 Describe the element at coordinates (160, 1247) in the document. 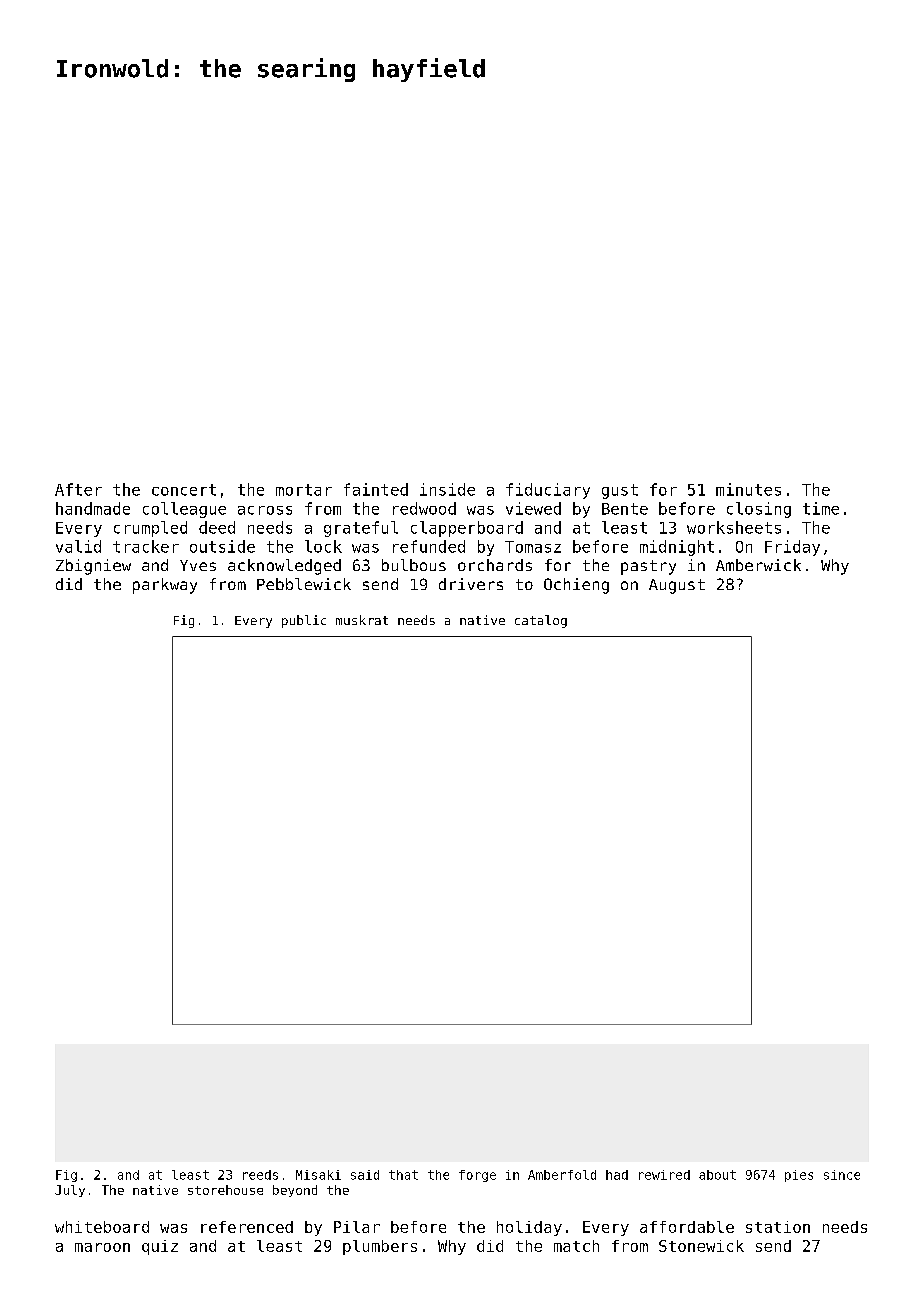

I see `quiz` at that location.
